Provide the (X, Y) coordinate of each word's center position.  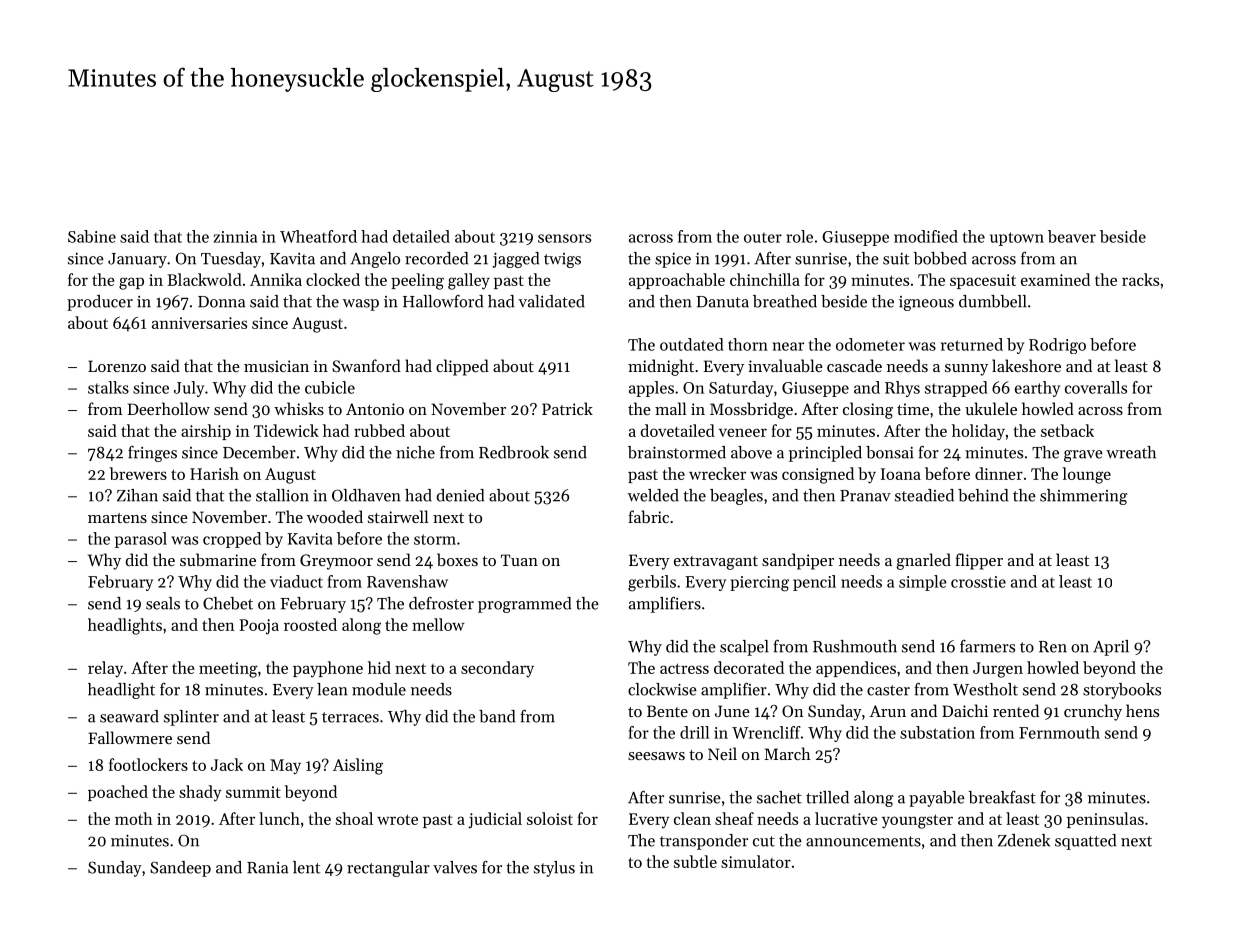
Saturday (741, 389)
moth (134, 818)
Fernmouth (1059, 732)
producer (100, 303)
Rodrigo (1057, 346)
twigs (562, 260)
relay (105, 669)
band (497, 716)
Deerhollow (169, 408)
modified (926, 236)
